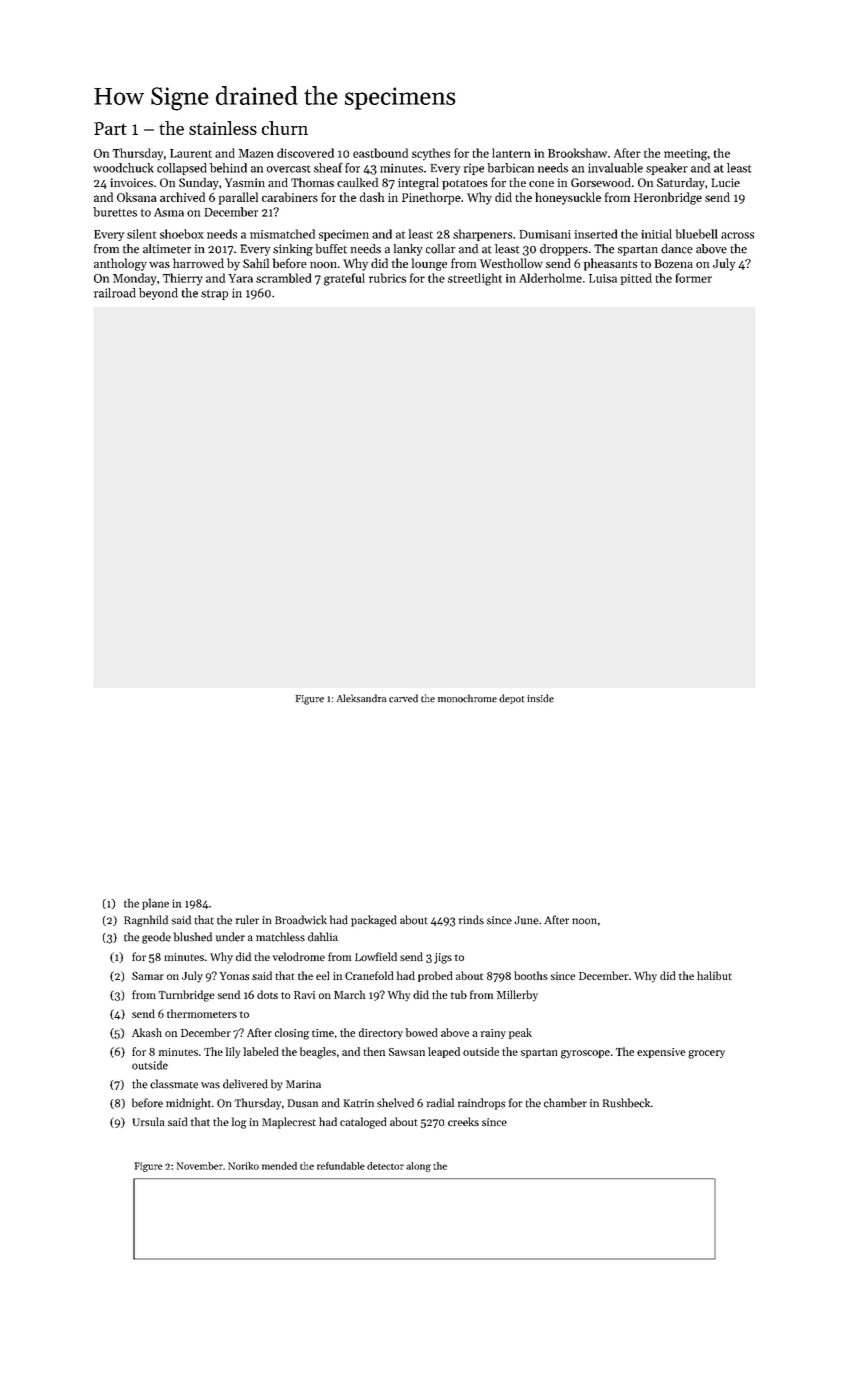 This screenshot has height=1400, width=849. I want to click on carved, so click(403, 698).
